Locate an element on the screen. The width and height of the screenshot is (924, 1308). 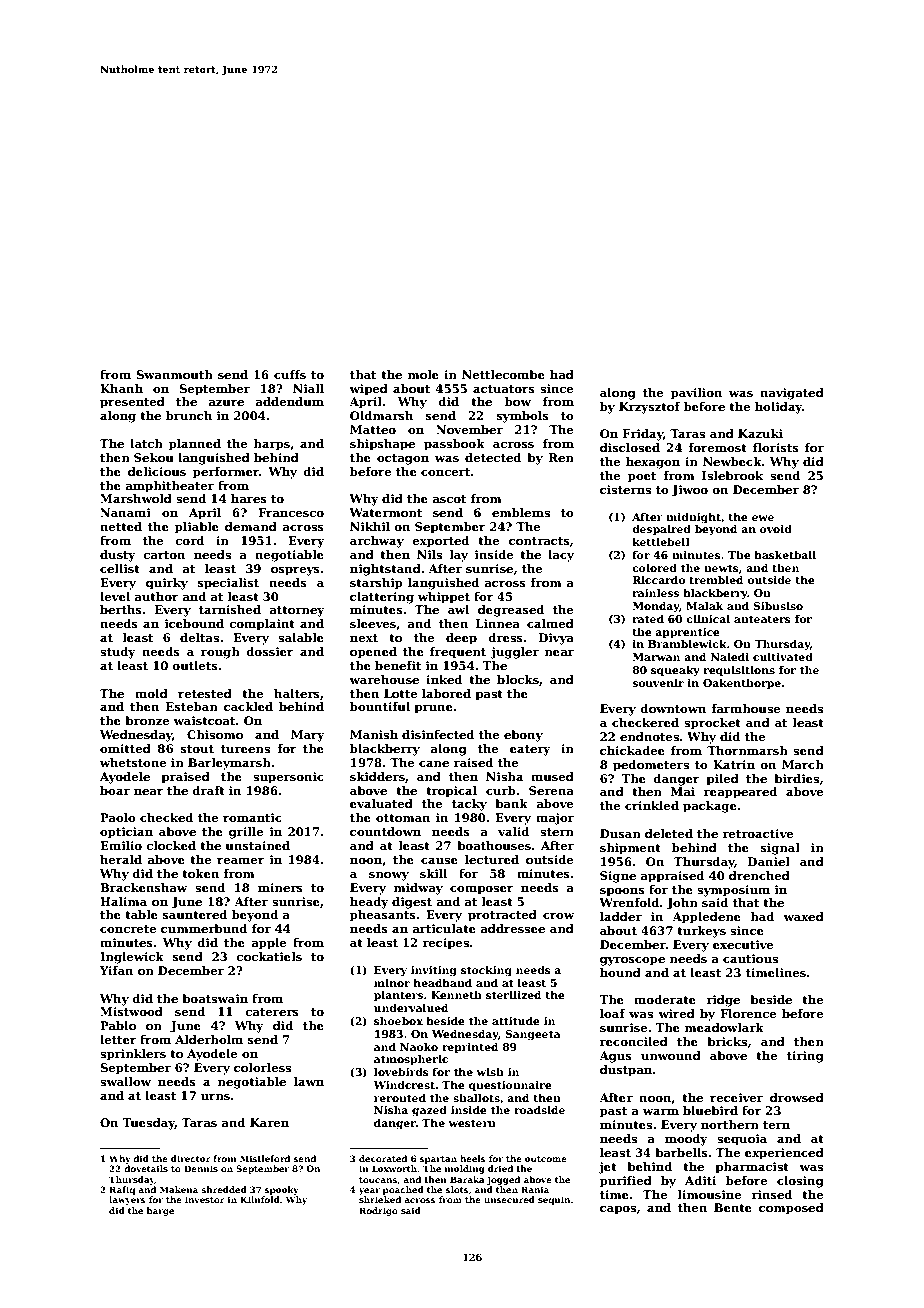
Naledi is located at coordinates (730, 657).
